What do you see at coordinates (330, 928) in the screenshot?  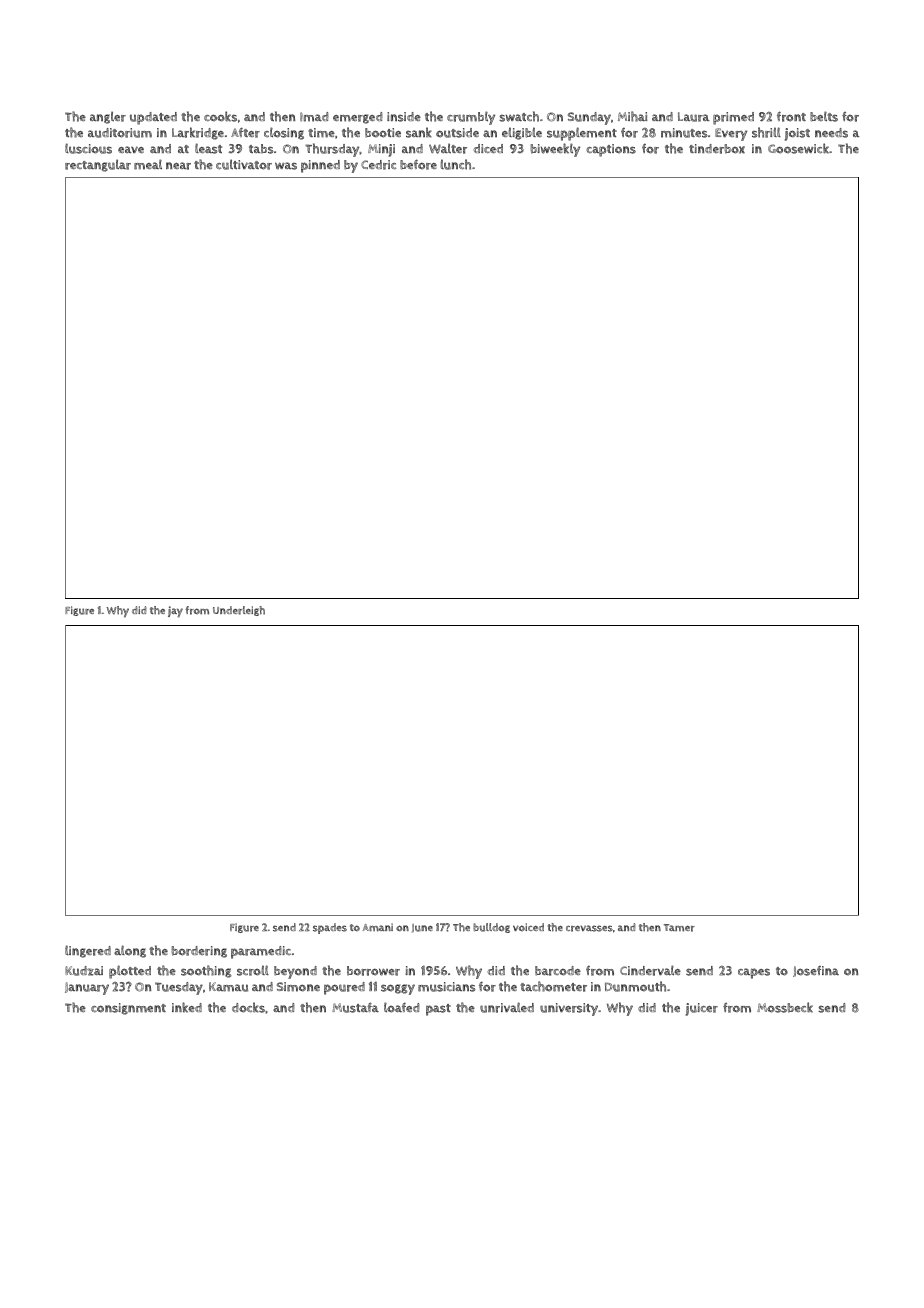 I see `spades` at bounding box center [330, 928].
